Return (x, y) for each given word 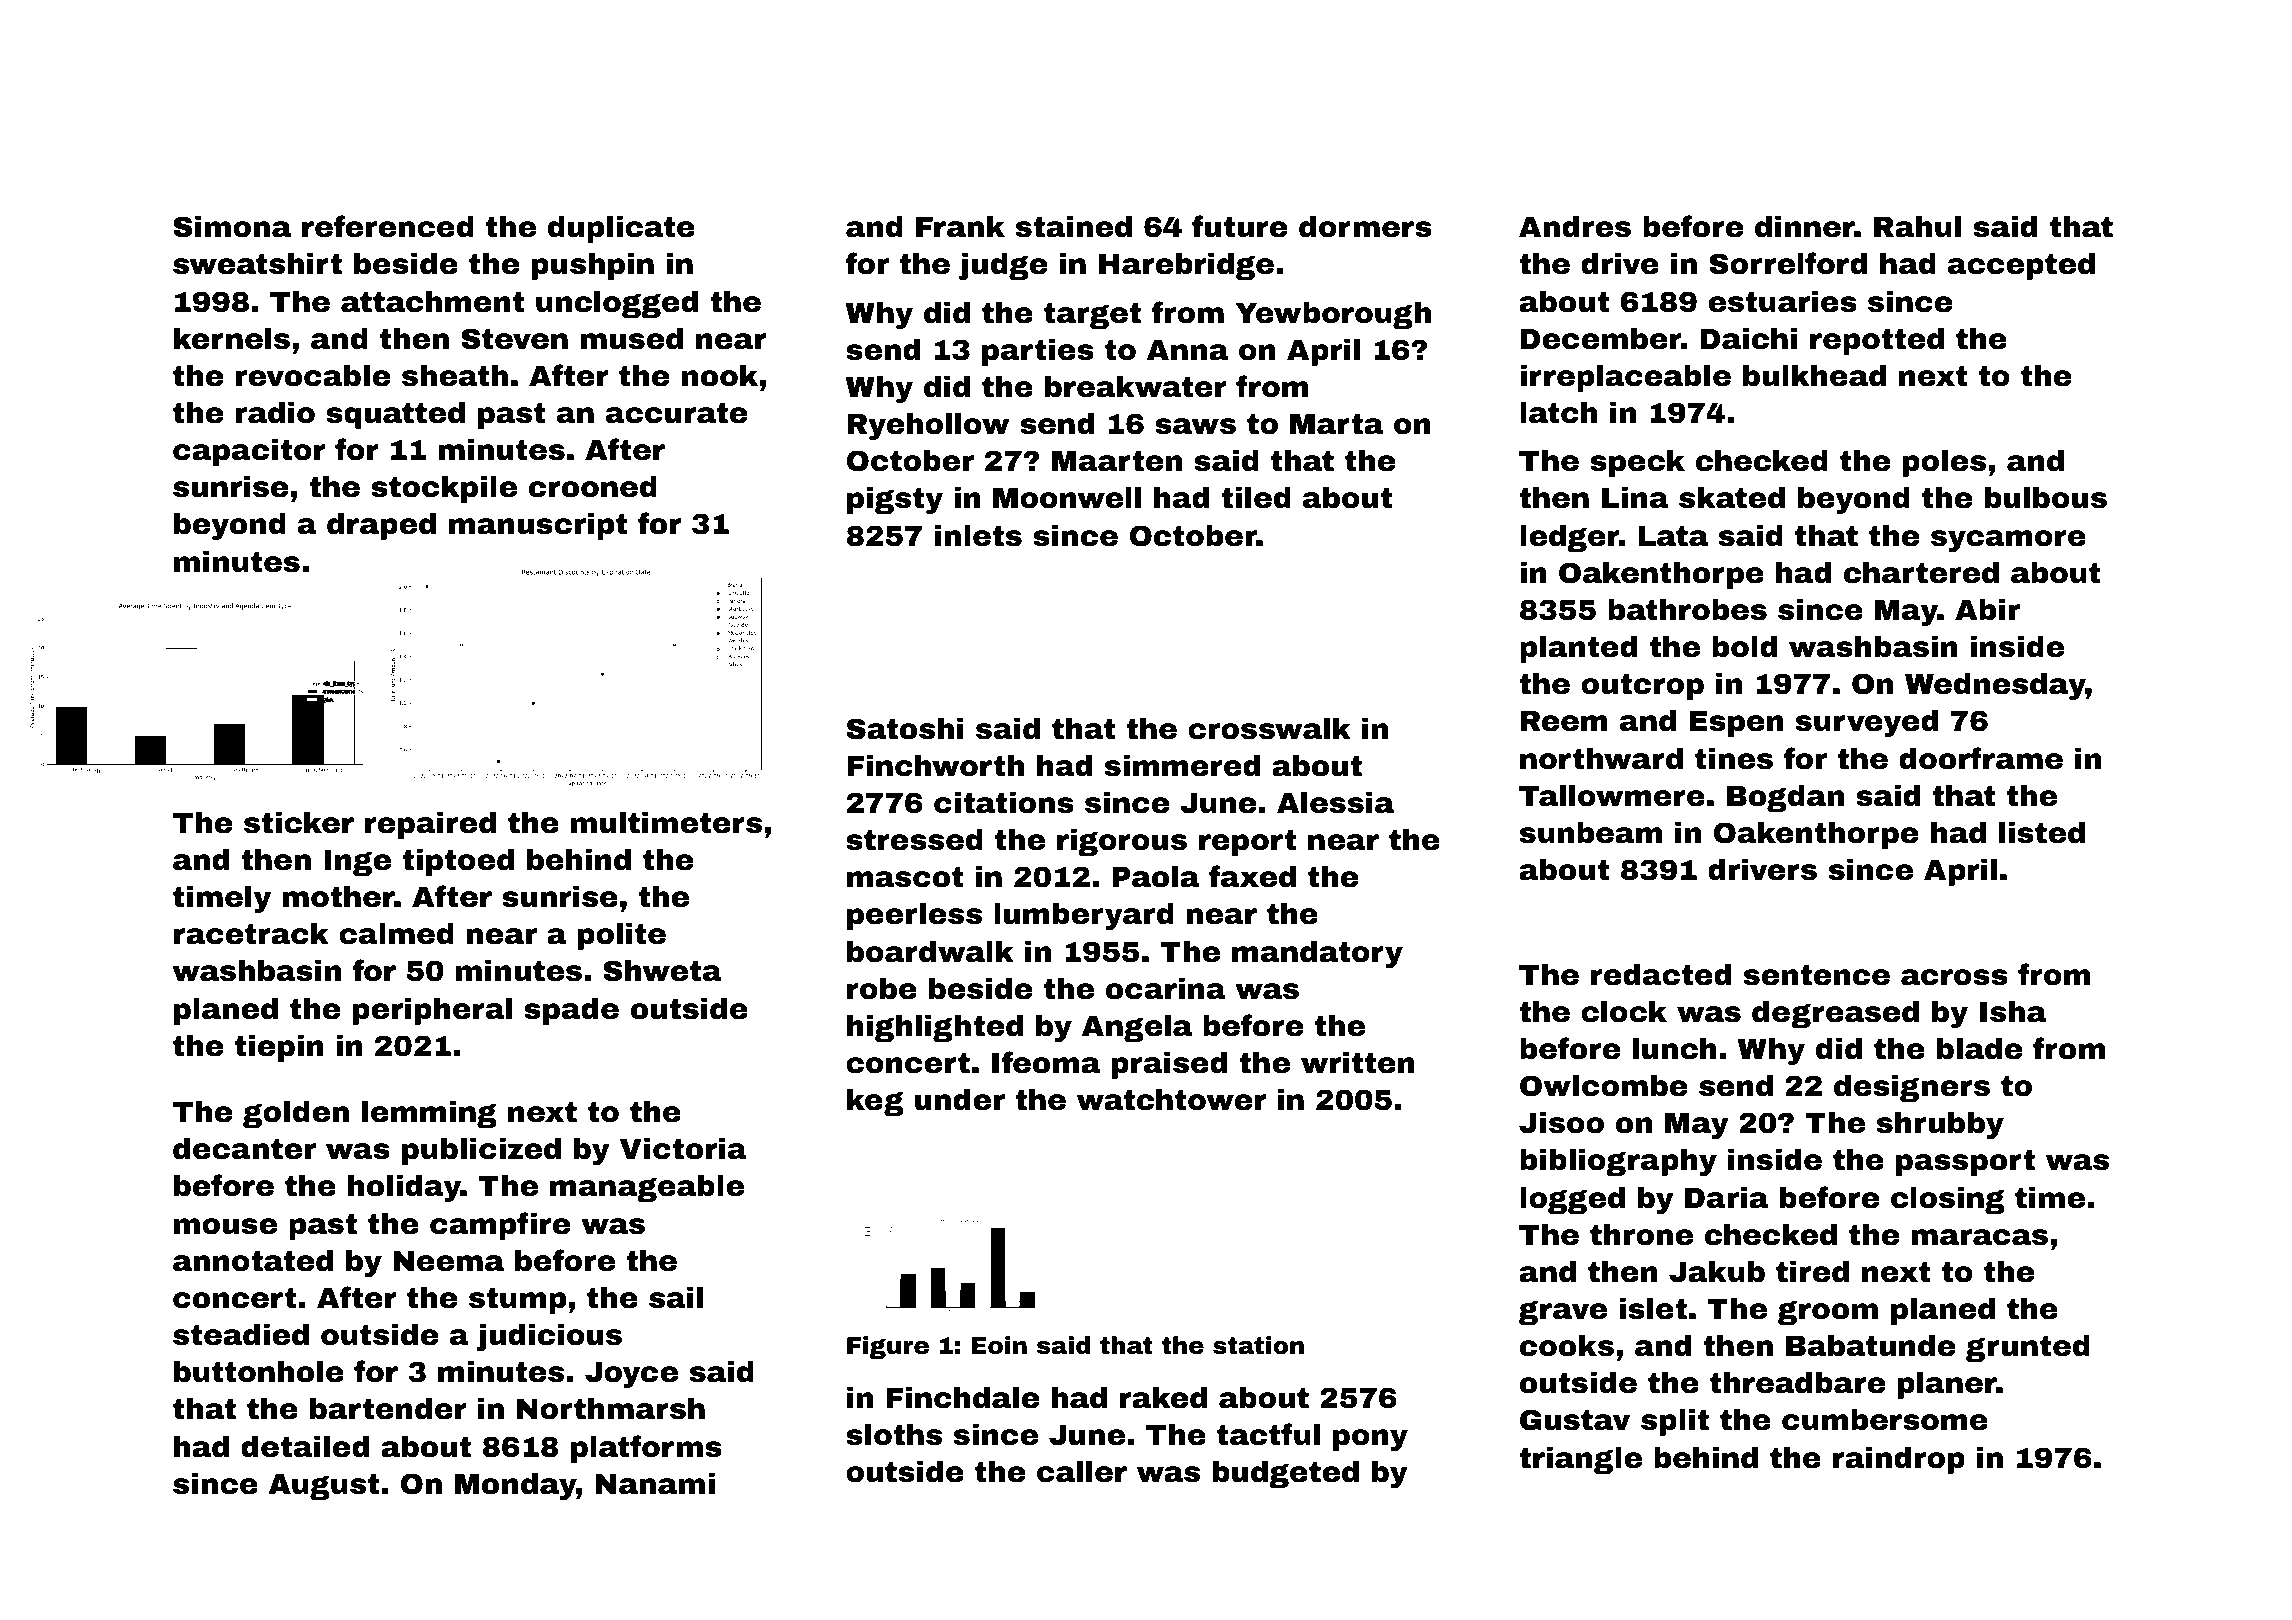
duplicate (621, 229)
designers (1912, 1088)
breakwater (1136, 387)
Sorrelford (1788, 263)
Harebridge (1186, 266)
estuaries (1782, 302)
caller (1082, 1472)
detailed (305, 1447)
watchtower (1171, 1100)
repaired (430, 825)
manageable (647, 1188)
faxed (1252, 876)
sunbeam (1591, 833)
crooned (593, 487)
